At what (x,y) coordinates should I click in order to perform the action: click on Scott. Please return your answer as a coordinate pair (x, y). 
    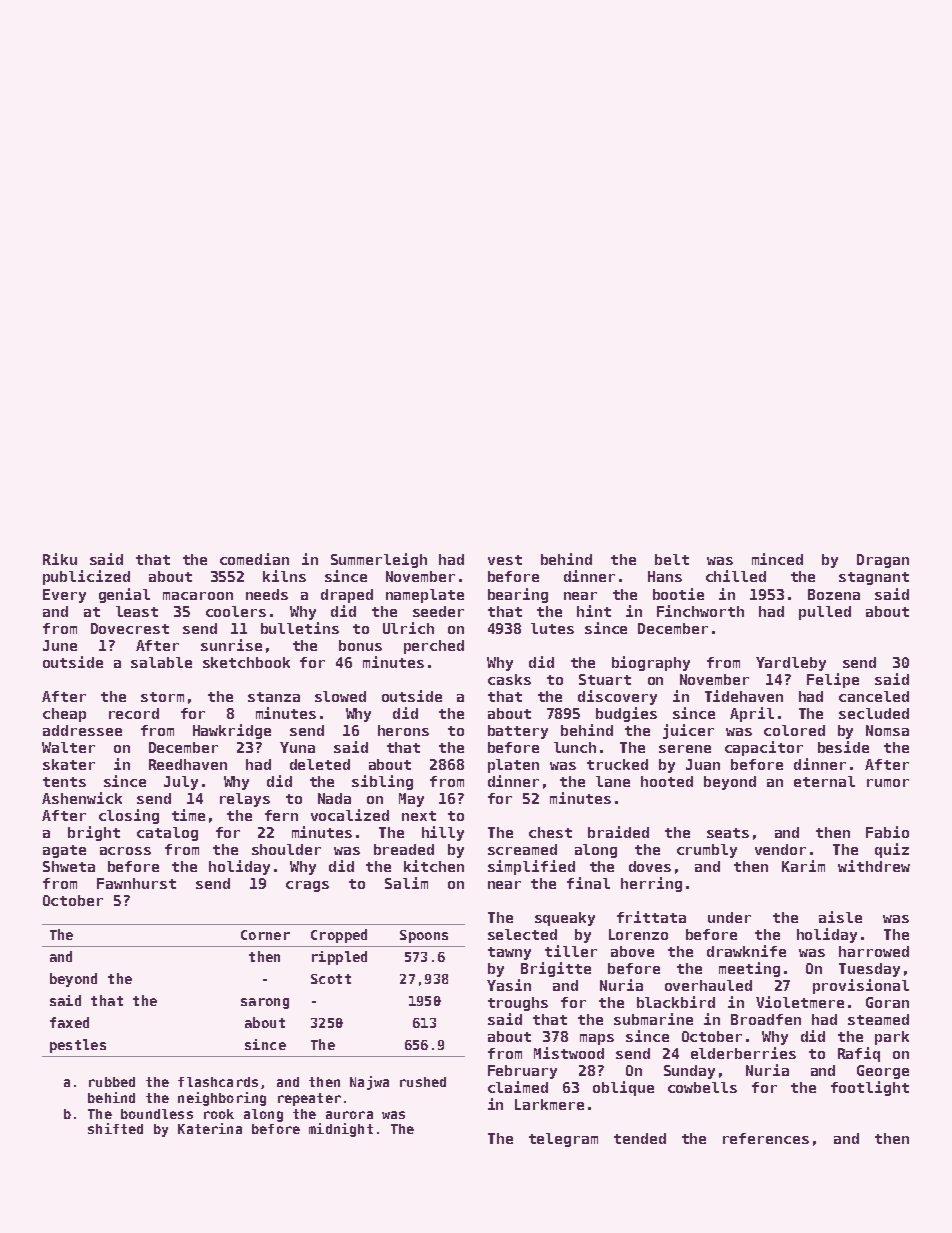
    Looking at the image, I should click on (331, 979).
